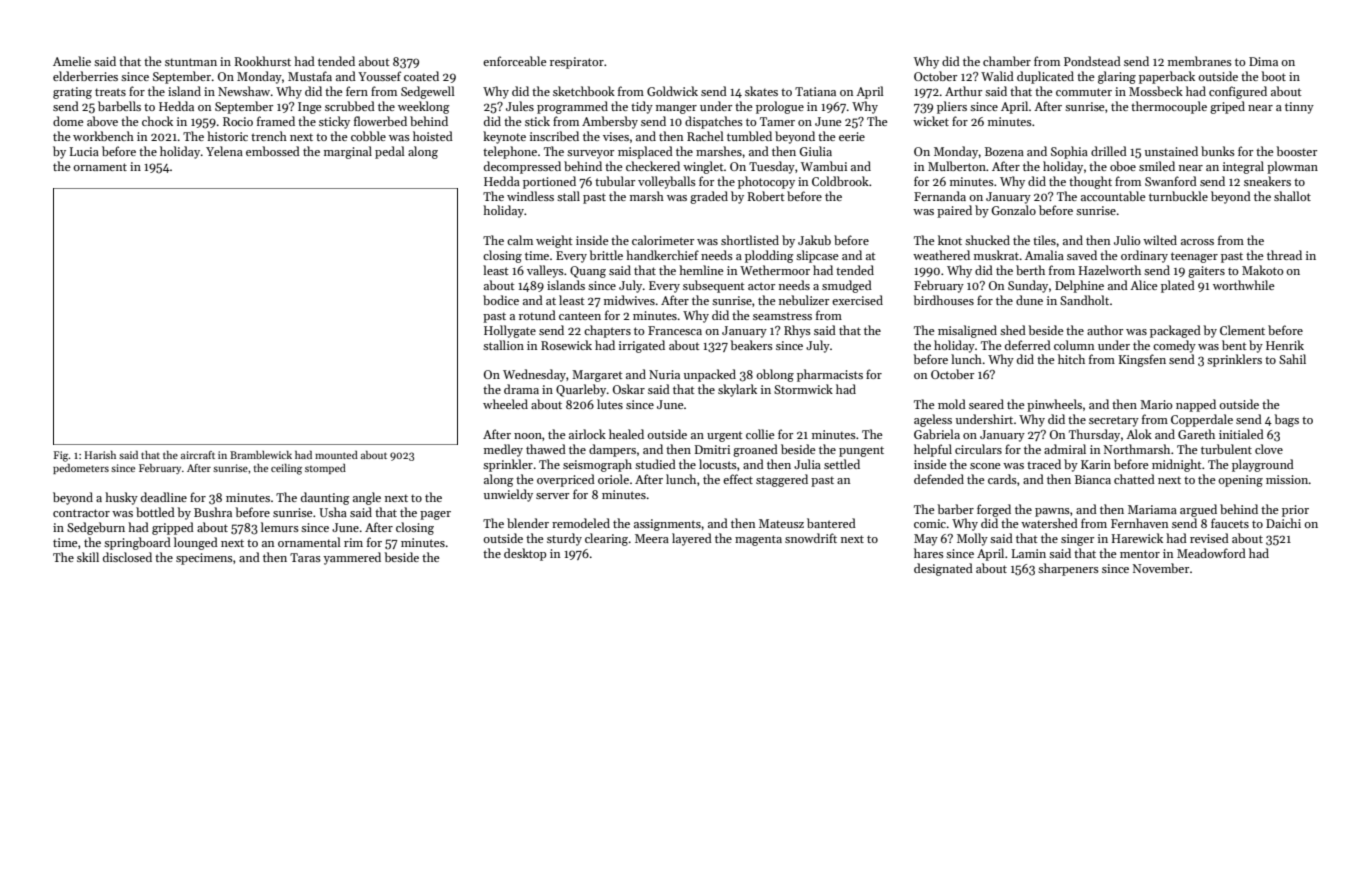 The height and width of the page is (887, 1372). I want to click on Sahil, so click(1292, 359).
